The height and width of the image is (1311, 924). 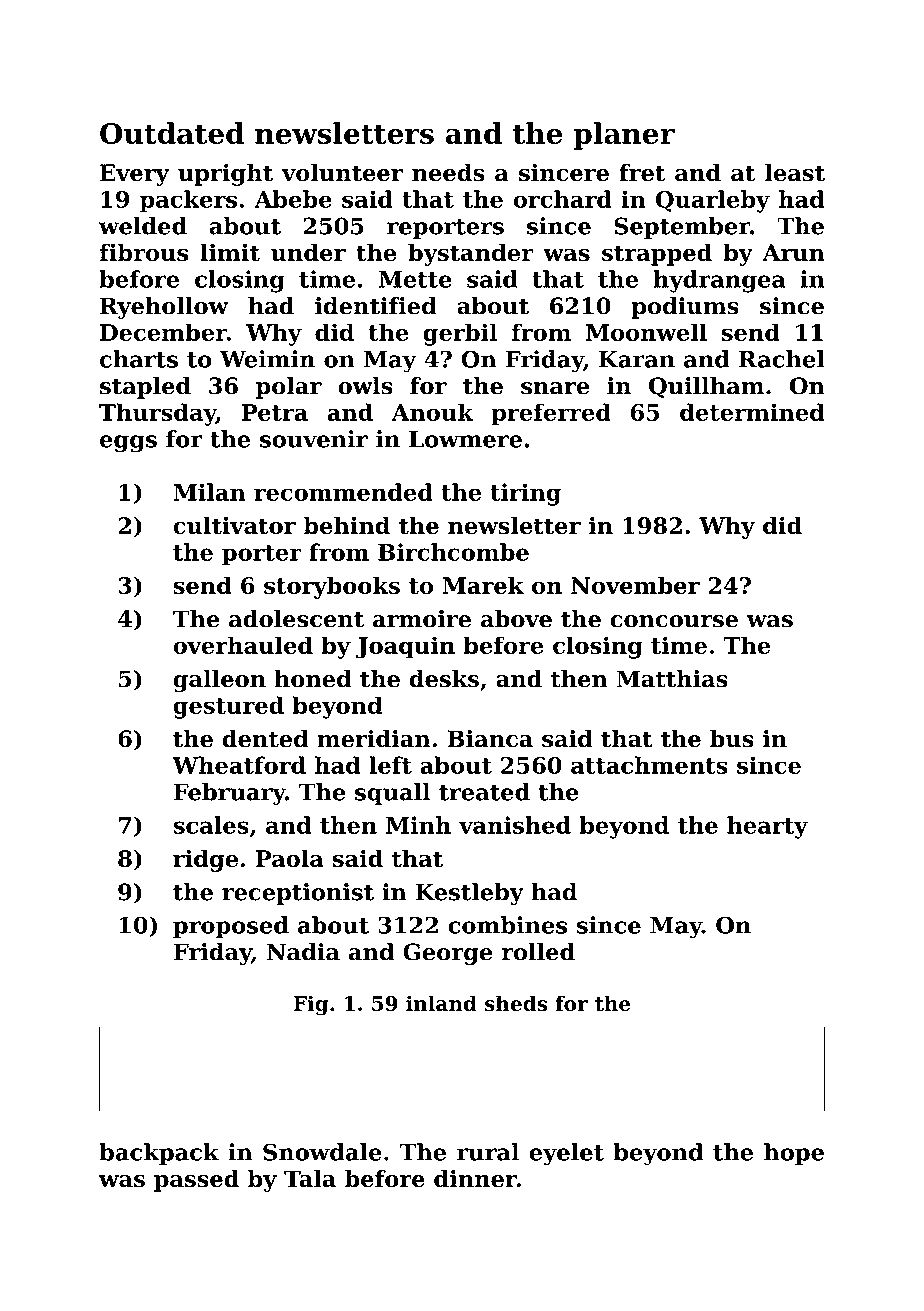 I want to click on Snowdale, so click(x=322, y=1152).
